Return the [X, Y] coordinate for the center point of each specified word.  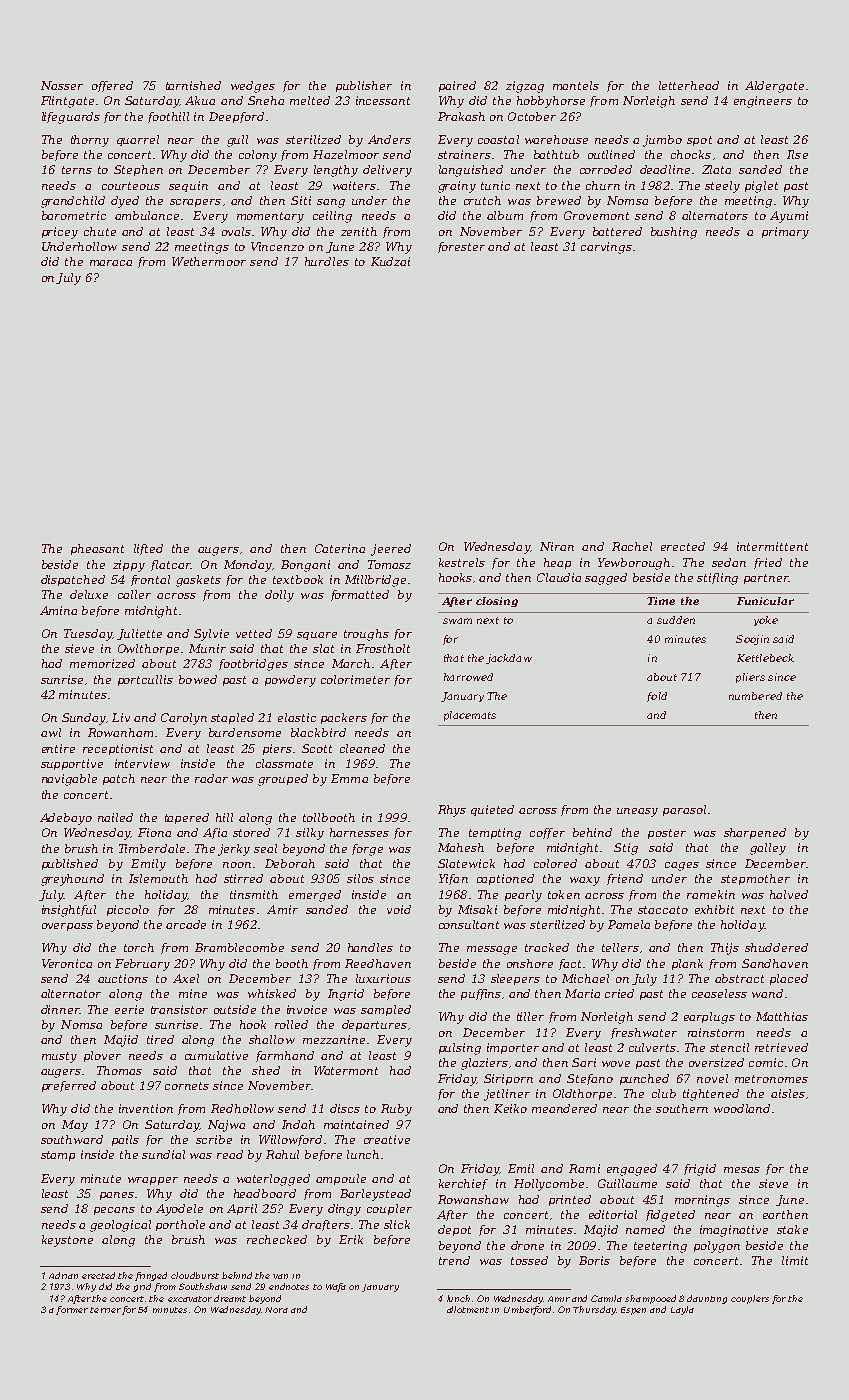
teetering [660, 1247]
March [351, 663]
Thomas [119, 1070]
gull [237, 141]
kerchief [463, 1184]
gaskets [198, 581]
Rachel [632, 546]
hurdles [327, 261]
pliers [750, 678]
